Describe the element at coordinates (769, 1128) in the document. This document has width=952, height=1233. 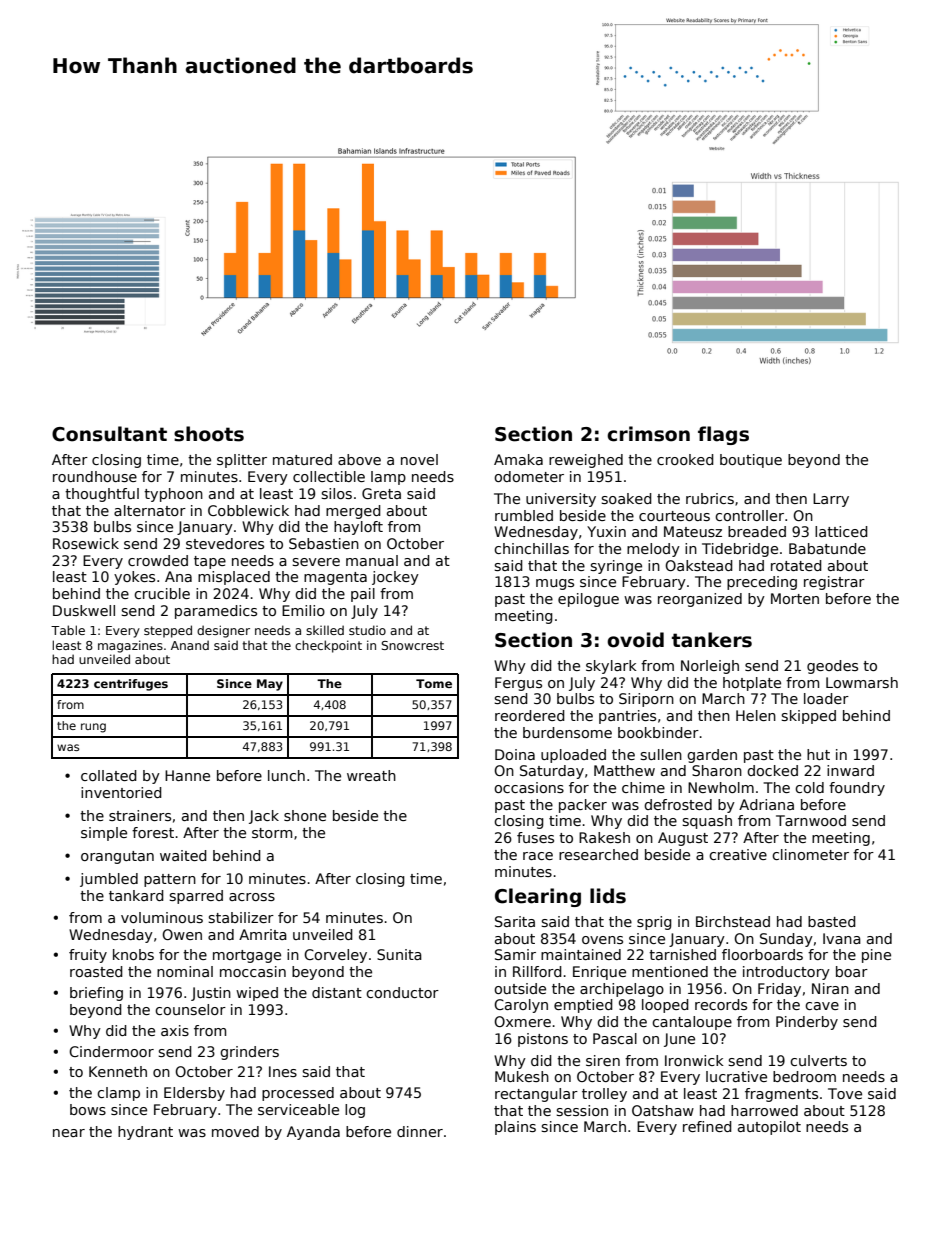
I see `autopilot` at that location.
